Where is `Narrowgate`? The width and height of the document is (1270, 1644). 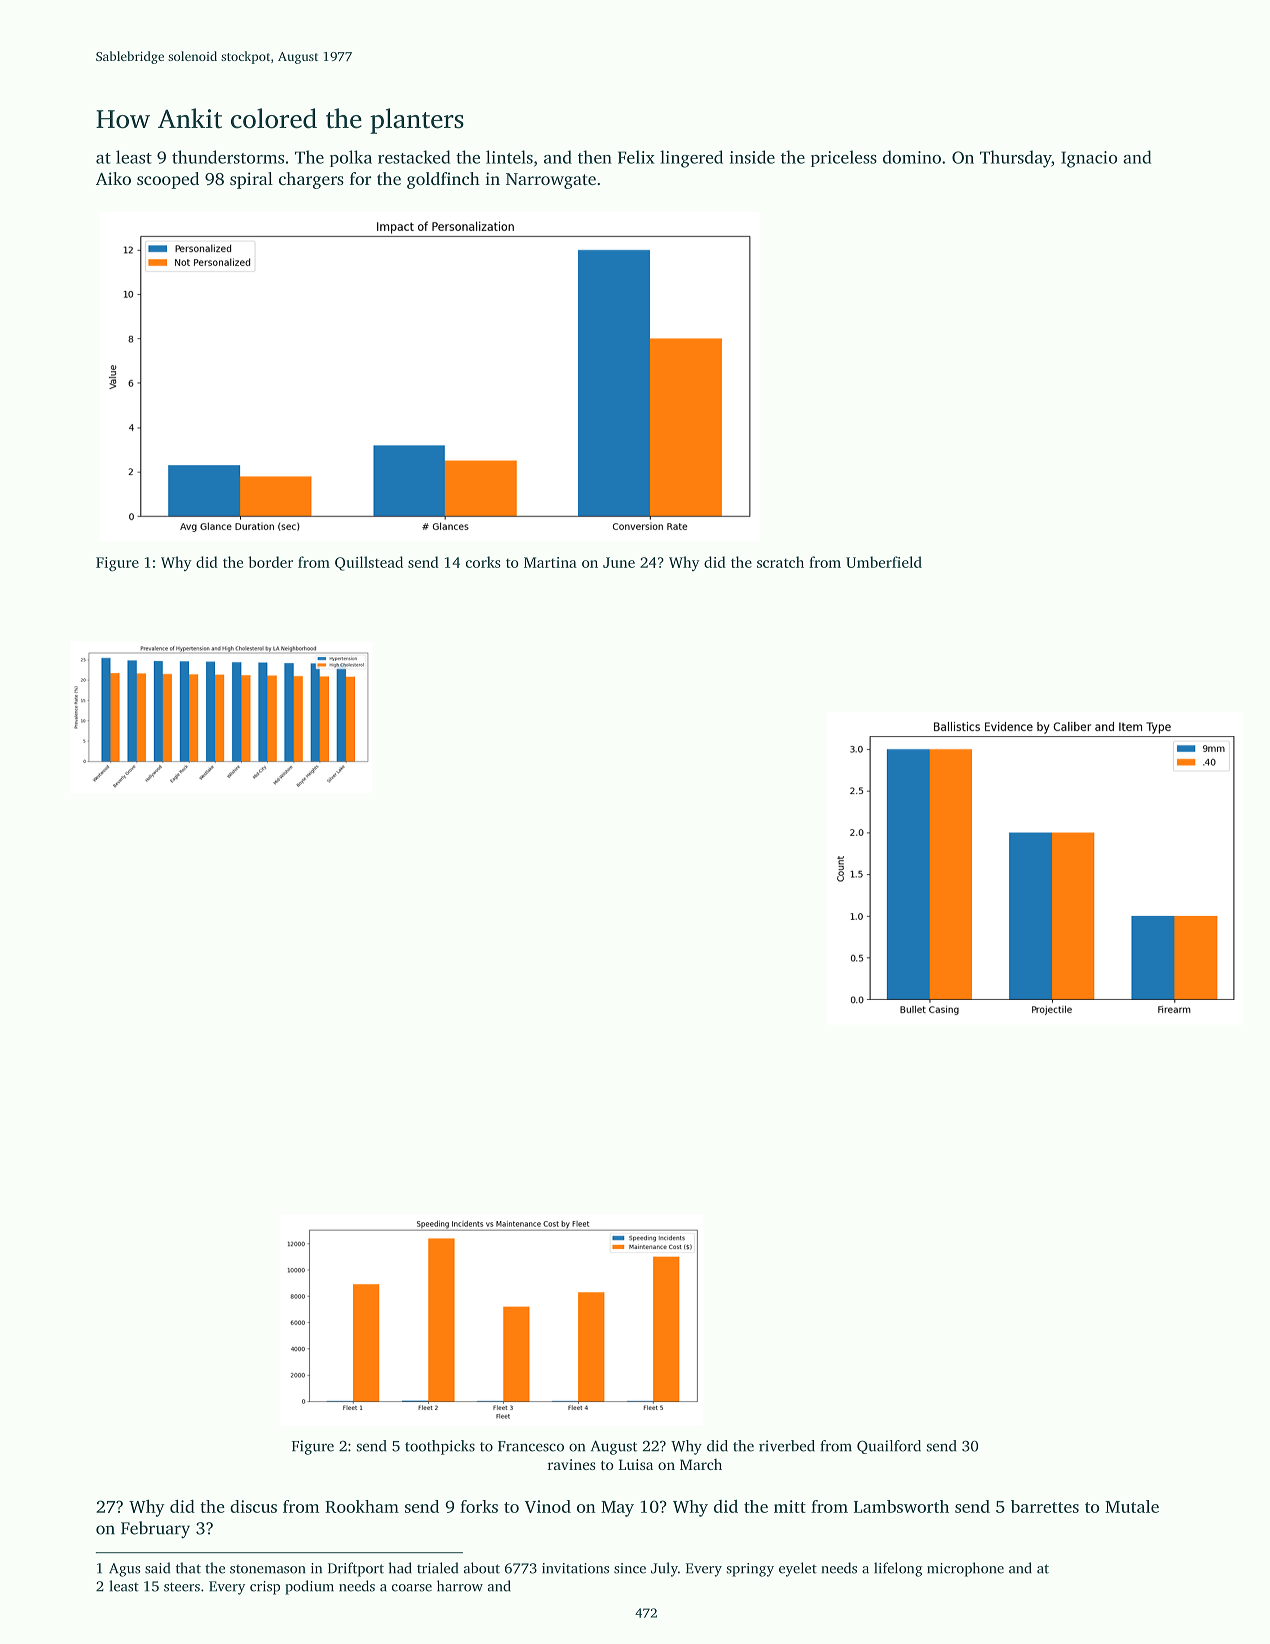 Narrowgate is located at coordinates (551, 181).
